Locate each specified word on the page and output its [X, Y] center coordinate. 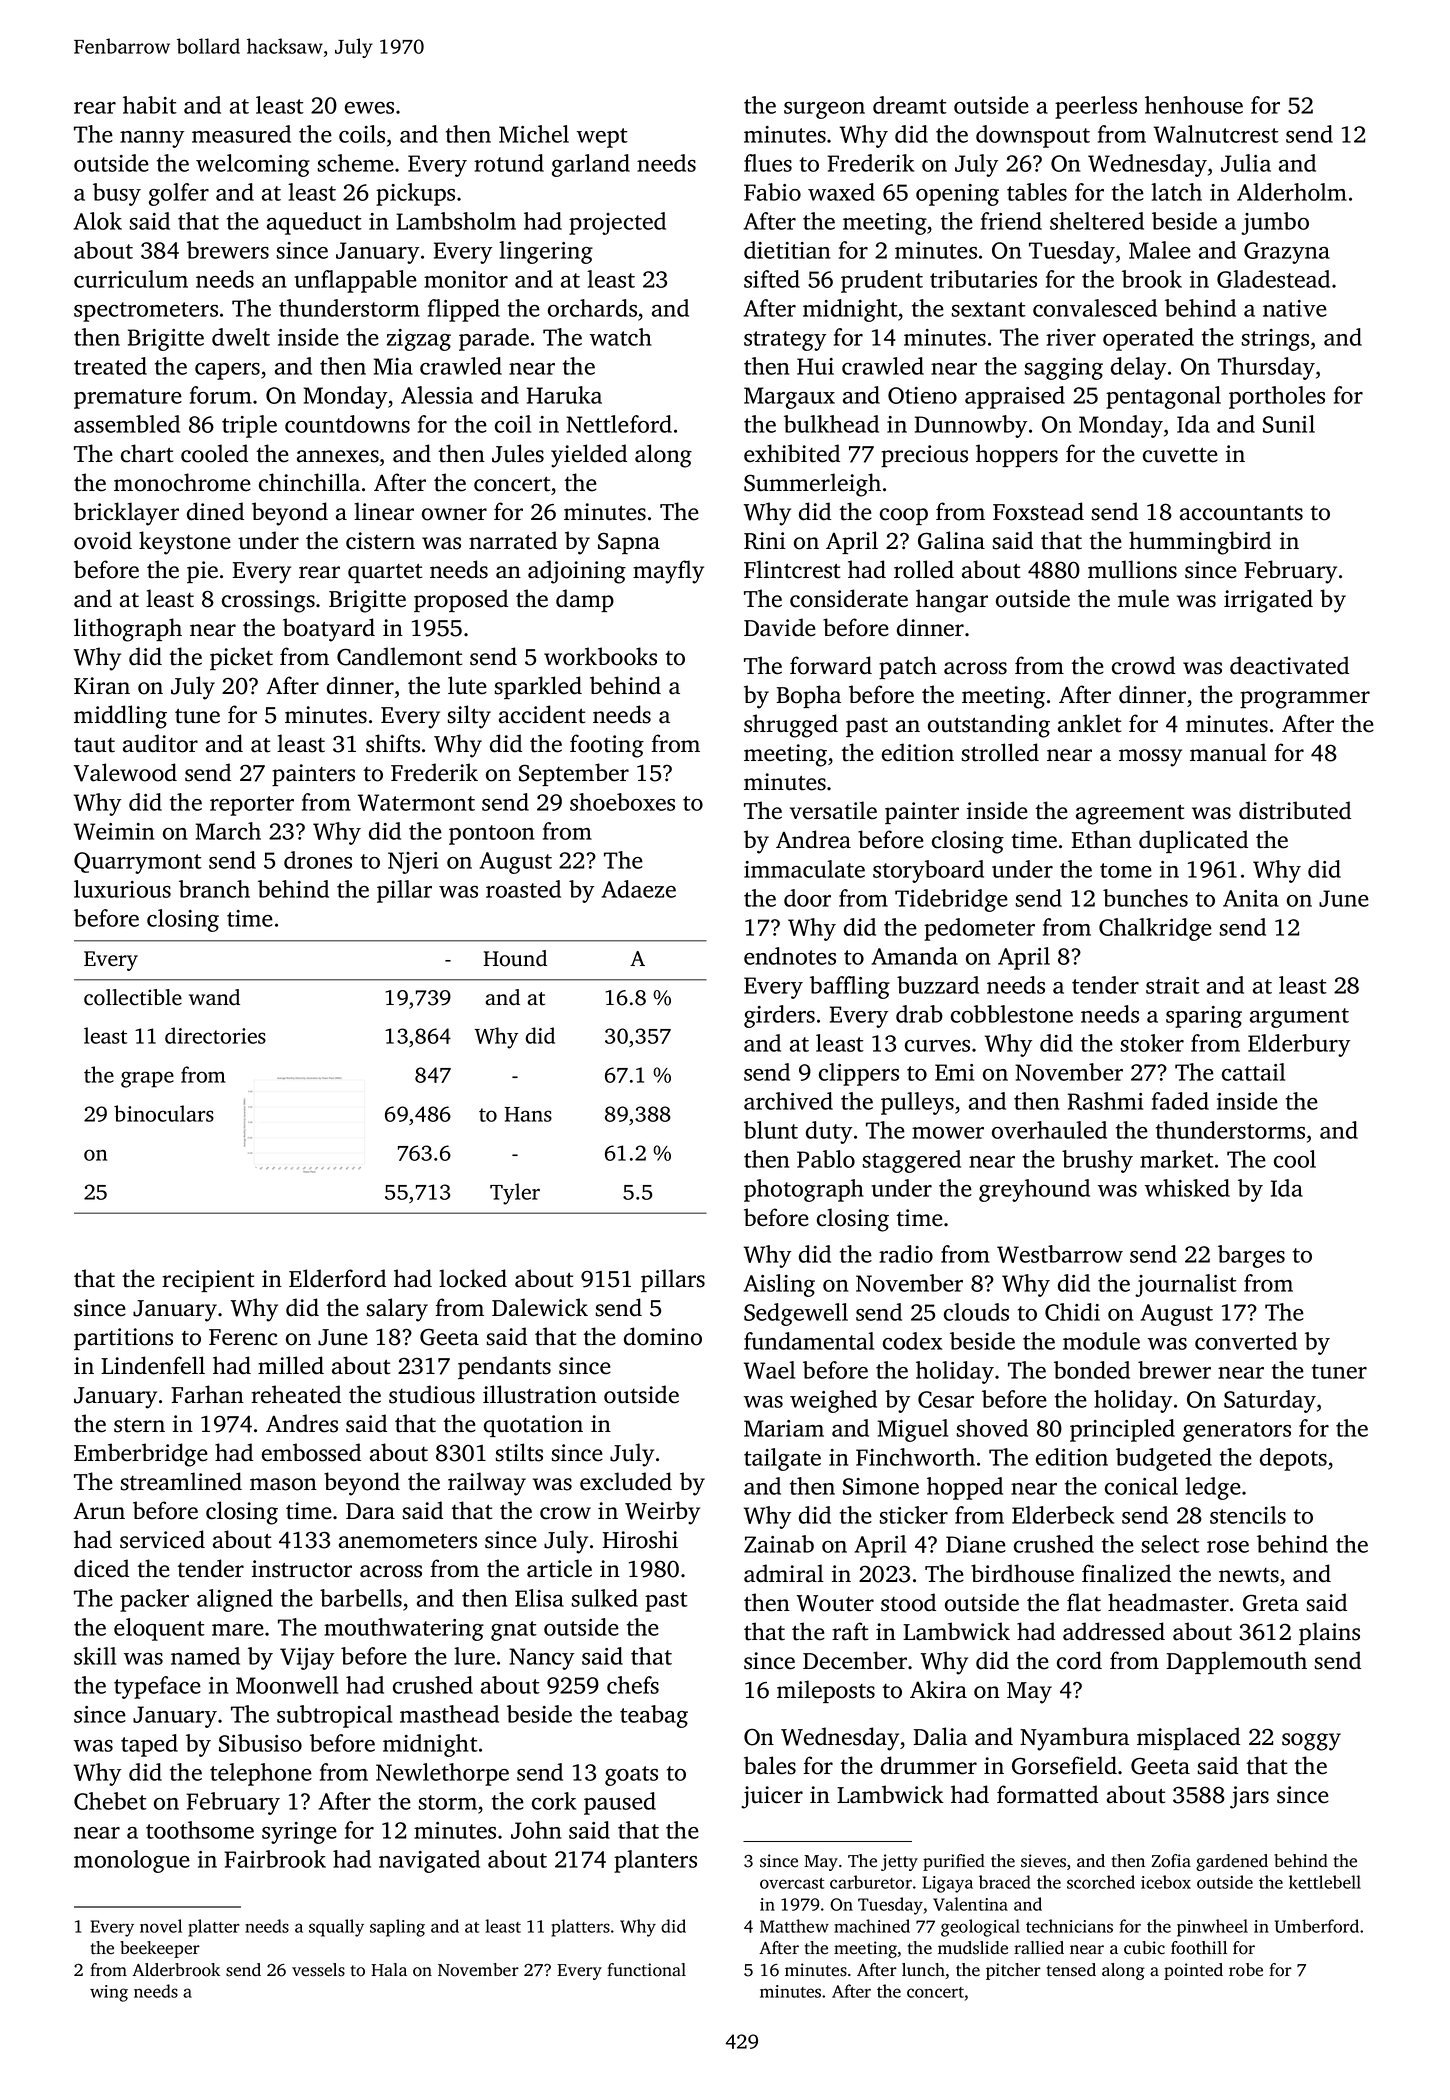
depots [1293, 1459]
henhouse [1194, 105]
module [1101, 1341]
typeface [157, 1687]
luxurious [122, 889]
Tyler [515, 1194]
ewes [369, 108]
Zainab [779, 1544]
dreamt [910, 105]
